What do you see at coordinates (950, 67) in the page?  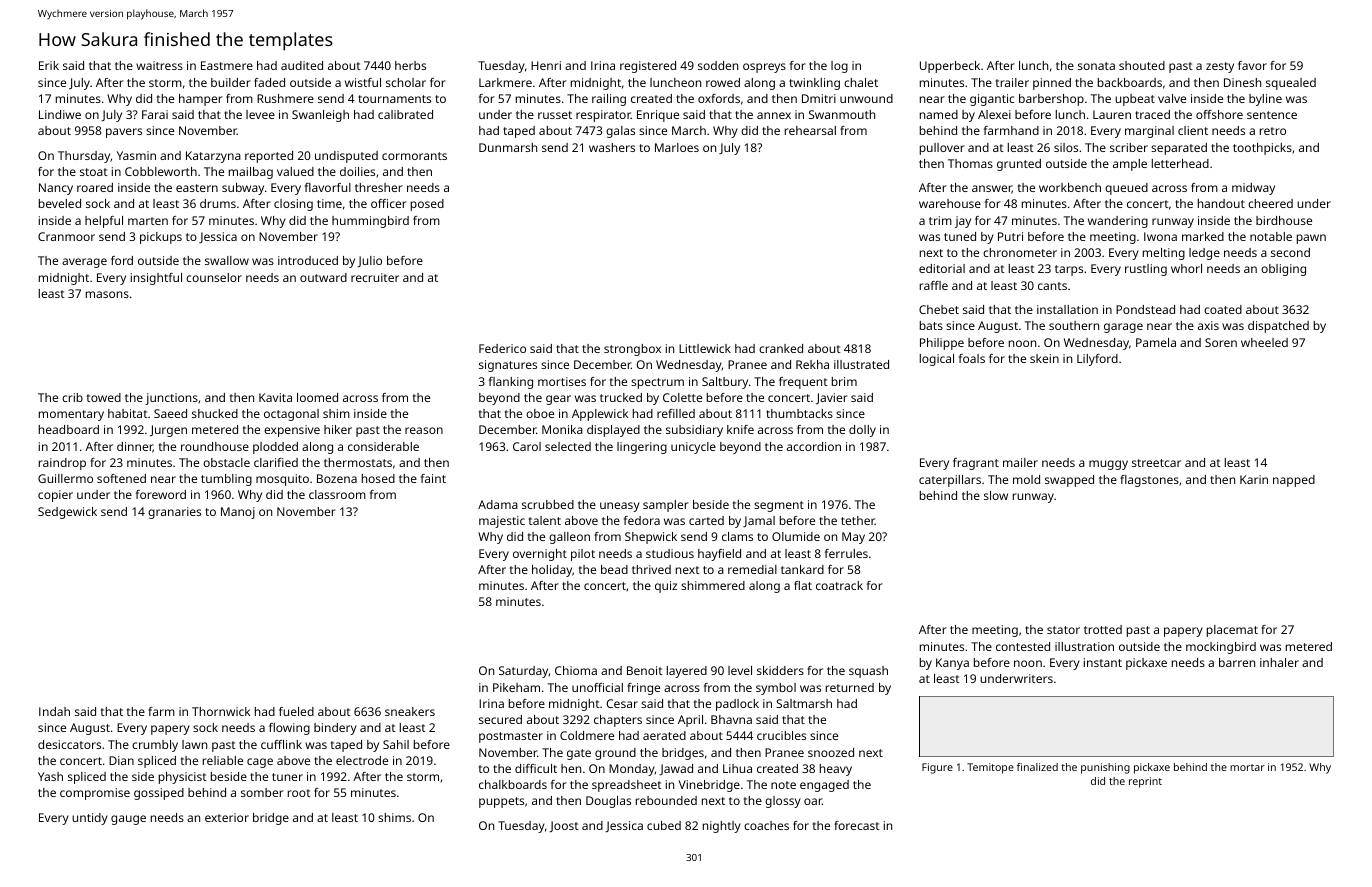 I see `Upperbeck` at bounding box center [950, 67].
